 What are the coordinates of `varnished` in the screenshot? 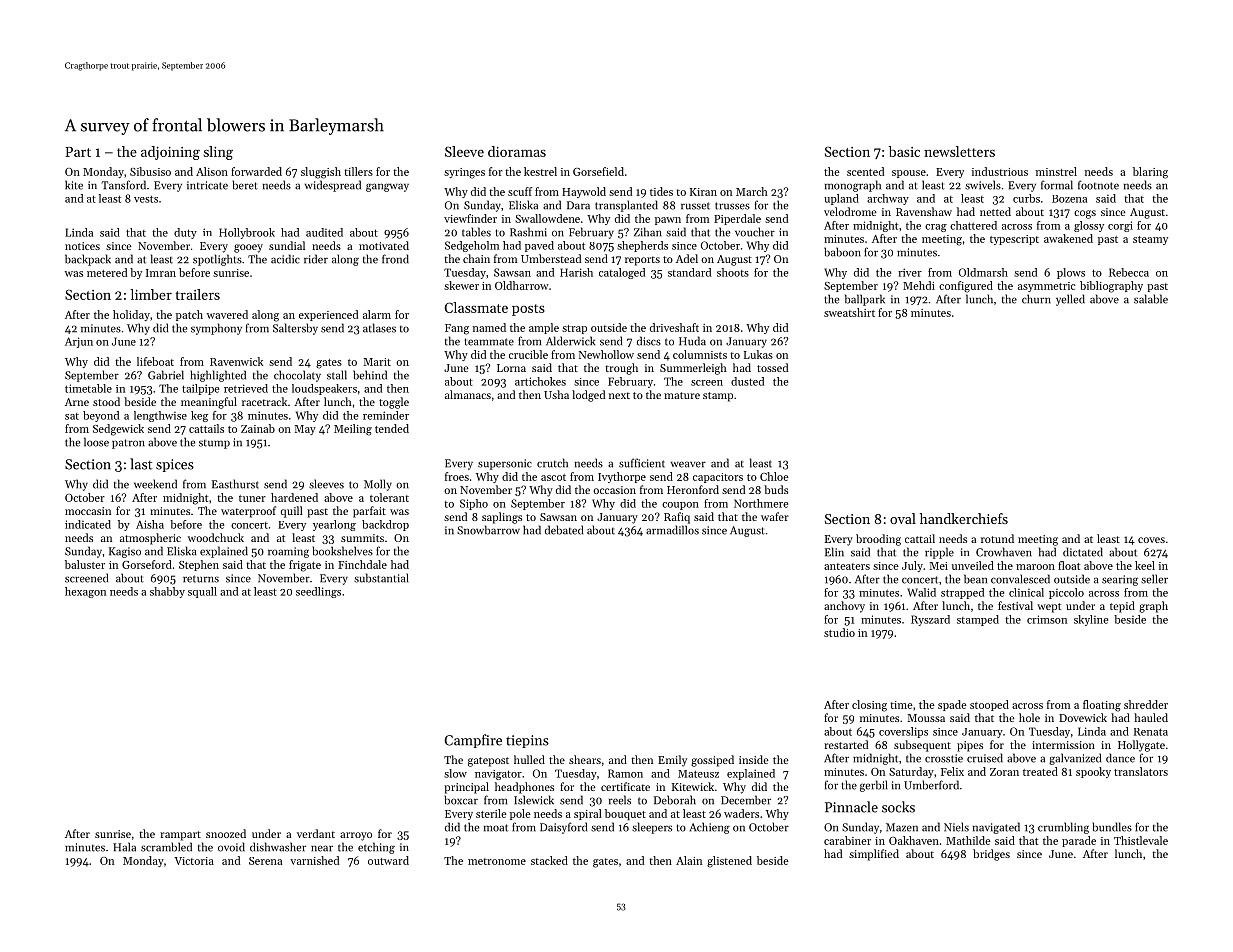 It's located at (314, 860).
